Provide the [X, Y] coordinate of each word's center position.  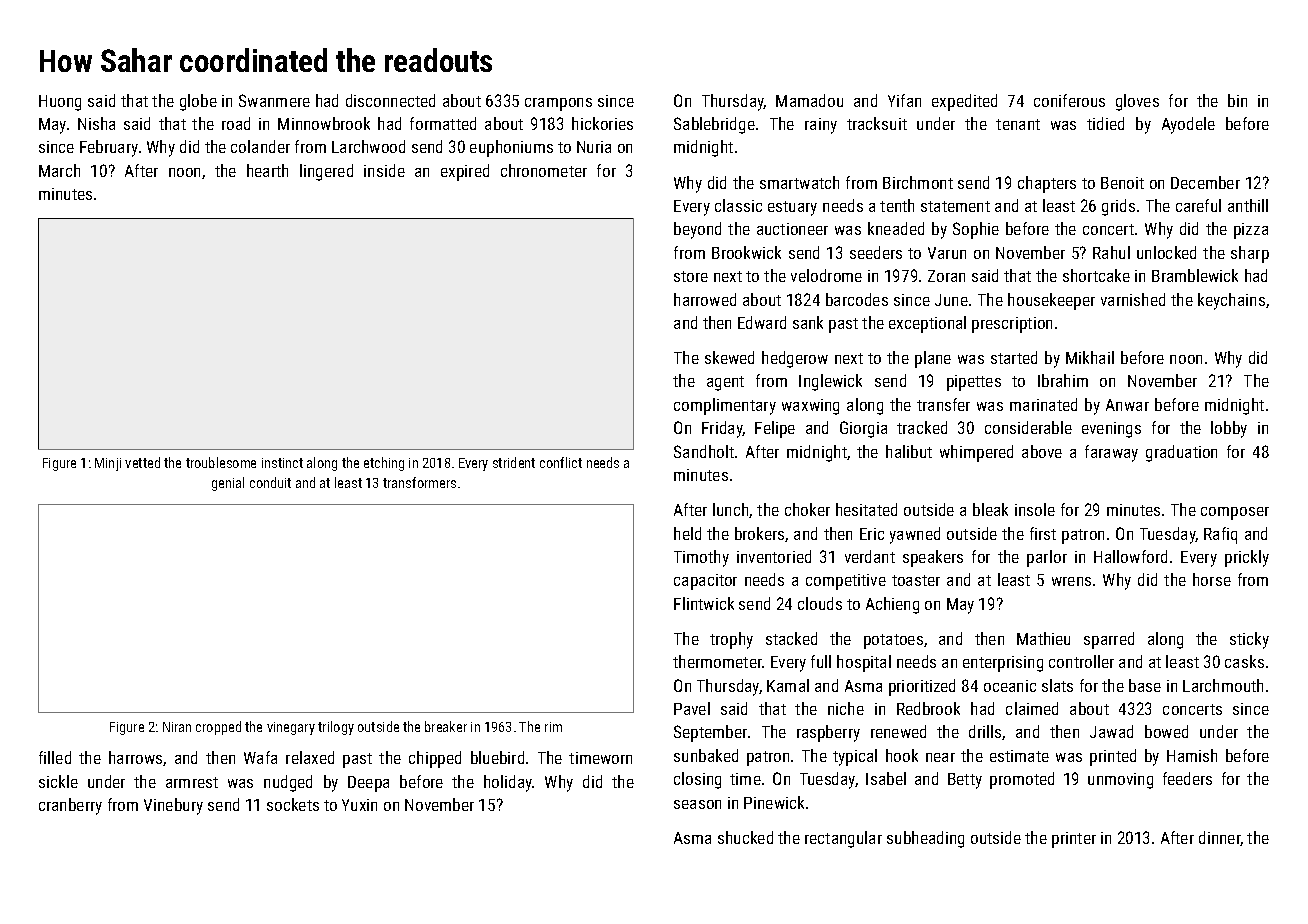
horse [1212, 579]
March [59, 170]
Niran [177, 727]
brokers [760, 534]
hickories [602, 123]
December [1205, 182]
